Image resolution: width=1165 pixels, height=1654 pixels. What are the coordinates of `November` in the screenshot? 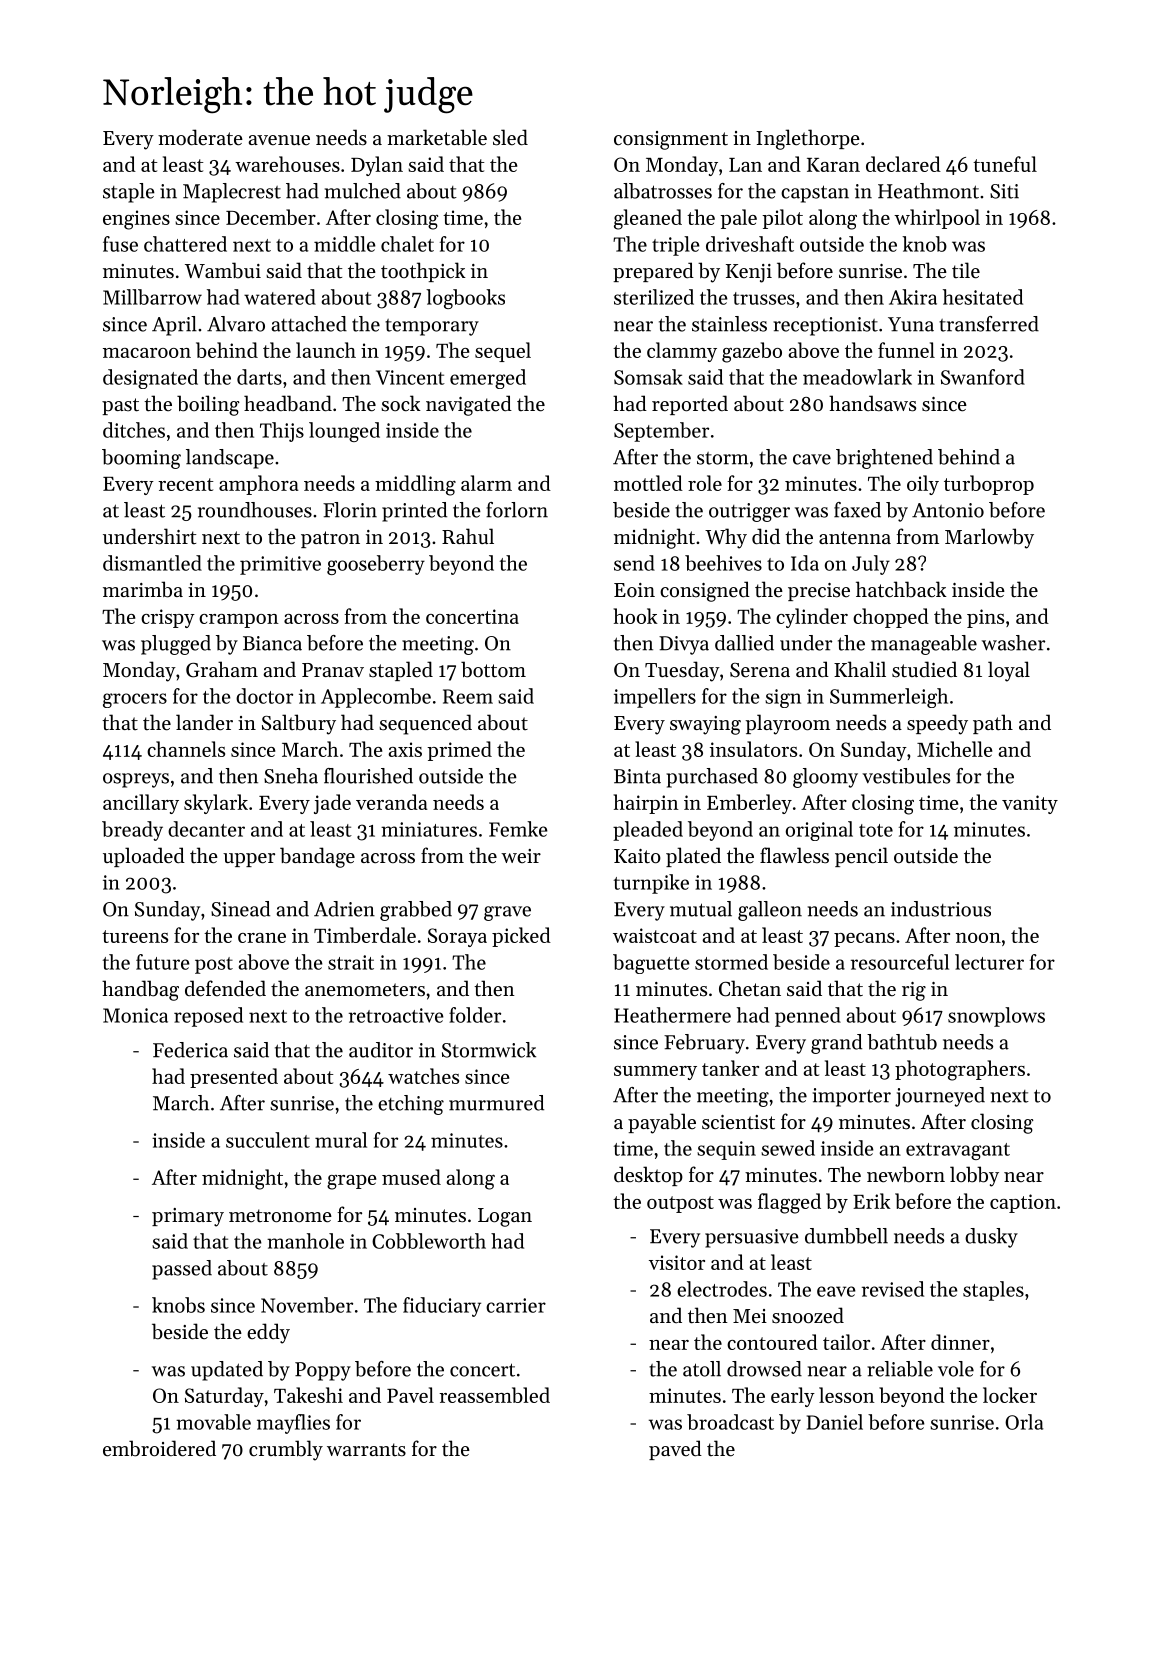 It's located at (307, 1305).
